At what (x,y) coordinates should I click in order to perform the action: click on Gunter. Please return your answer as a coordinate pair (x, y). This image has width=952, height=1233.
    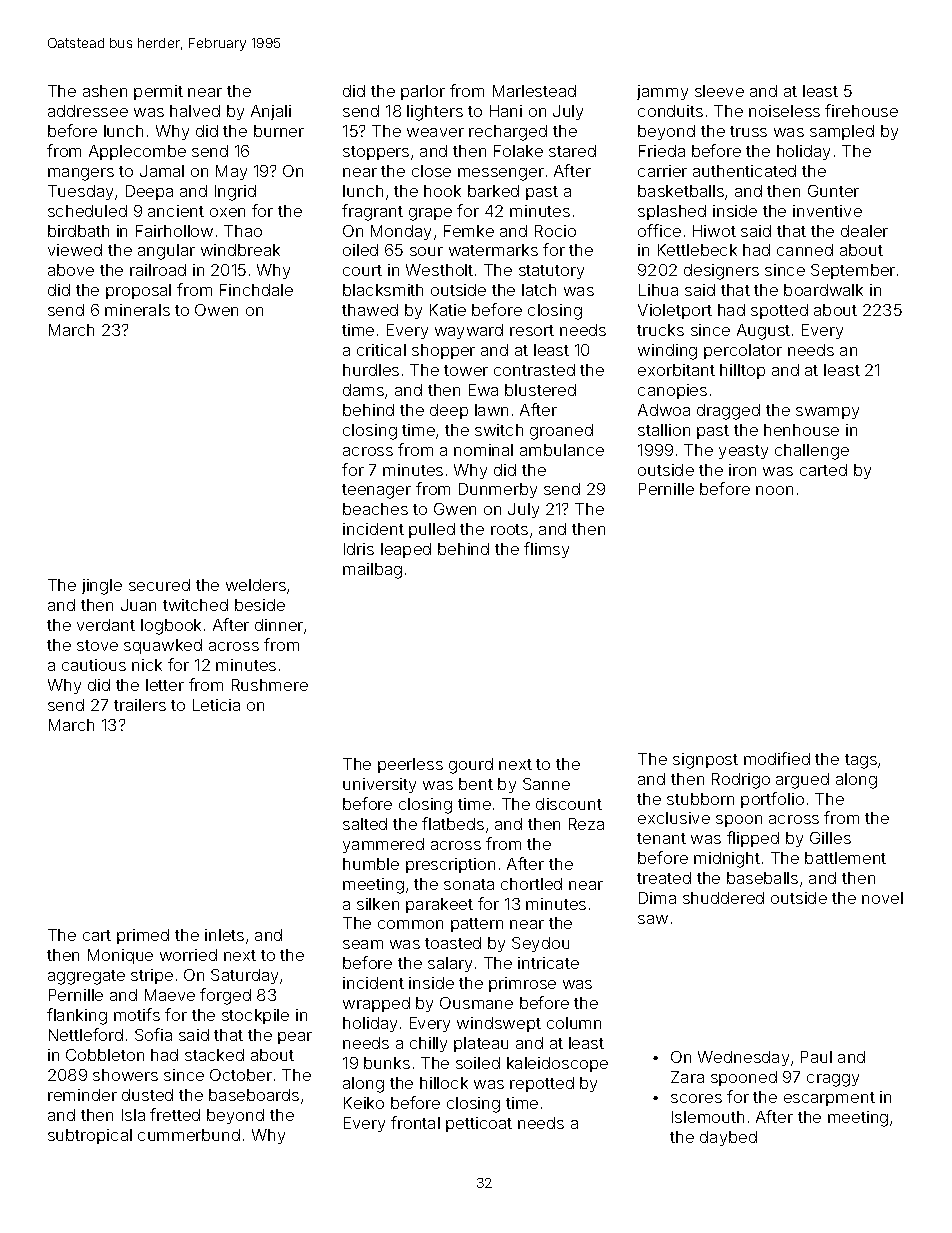
    Looking at the image, I should click on (833, 191).
